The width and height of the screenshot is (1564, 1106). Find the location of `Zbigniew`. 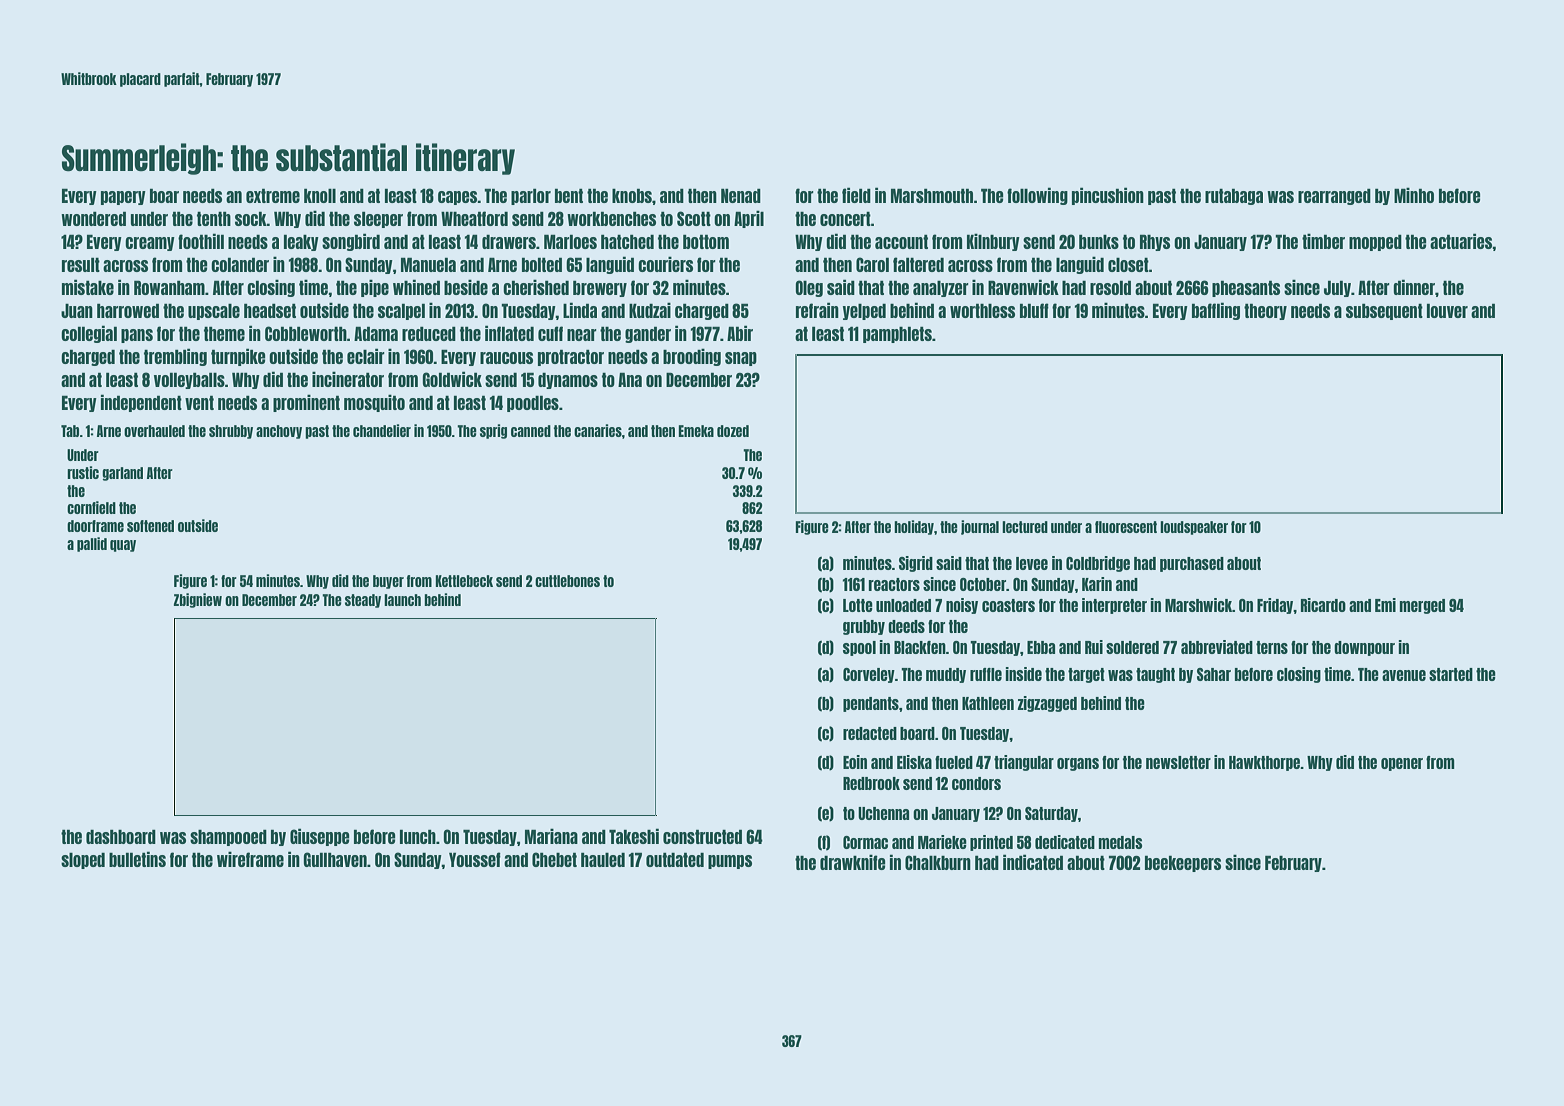

Zbigniew is located at coordinates (198, 600).
